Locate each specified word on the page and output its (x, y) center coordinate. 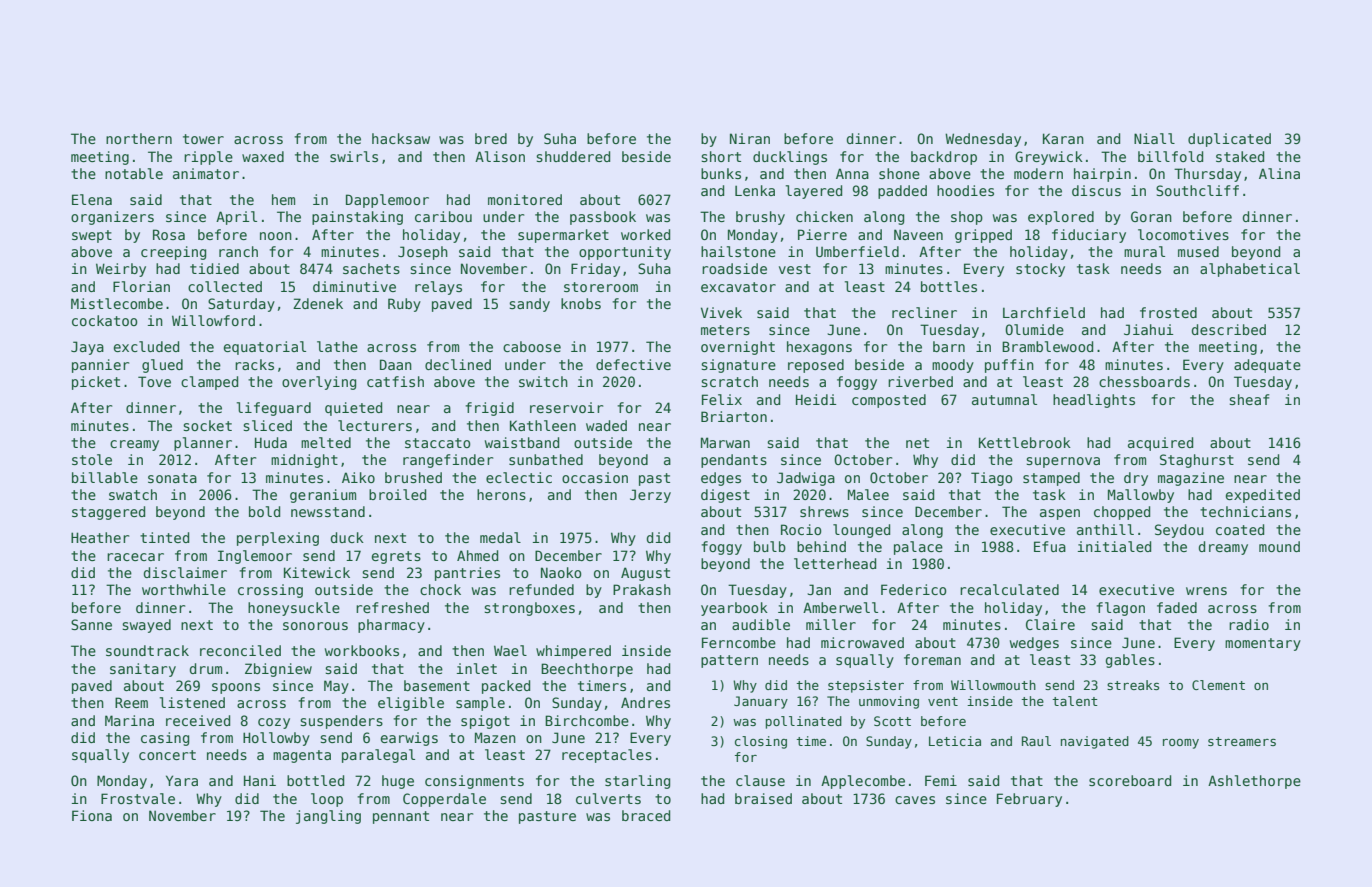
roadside (734, 268)
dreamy (1223, 548)
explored (1061, 218)
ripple (208, 158)
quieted (353, 409)
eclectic (519, 477)
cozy (274, 723)
